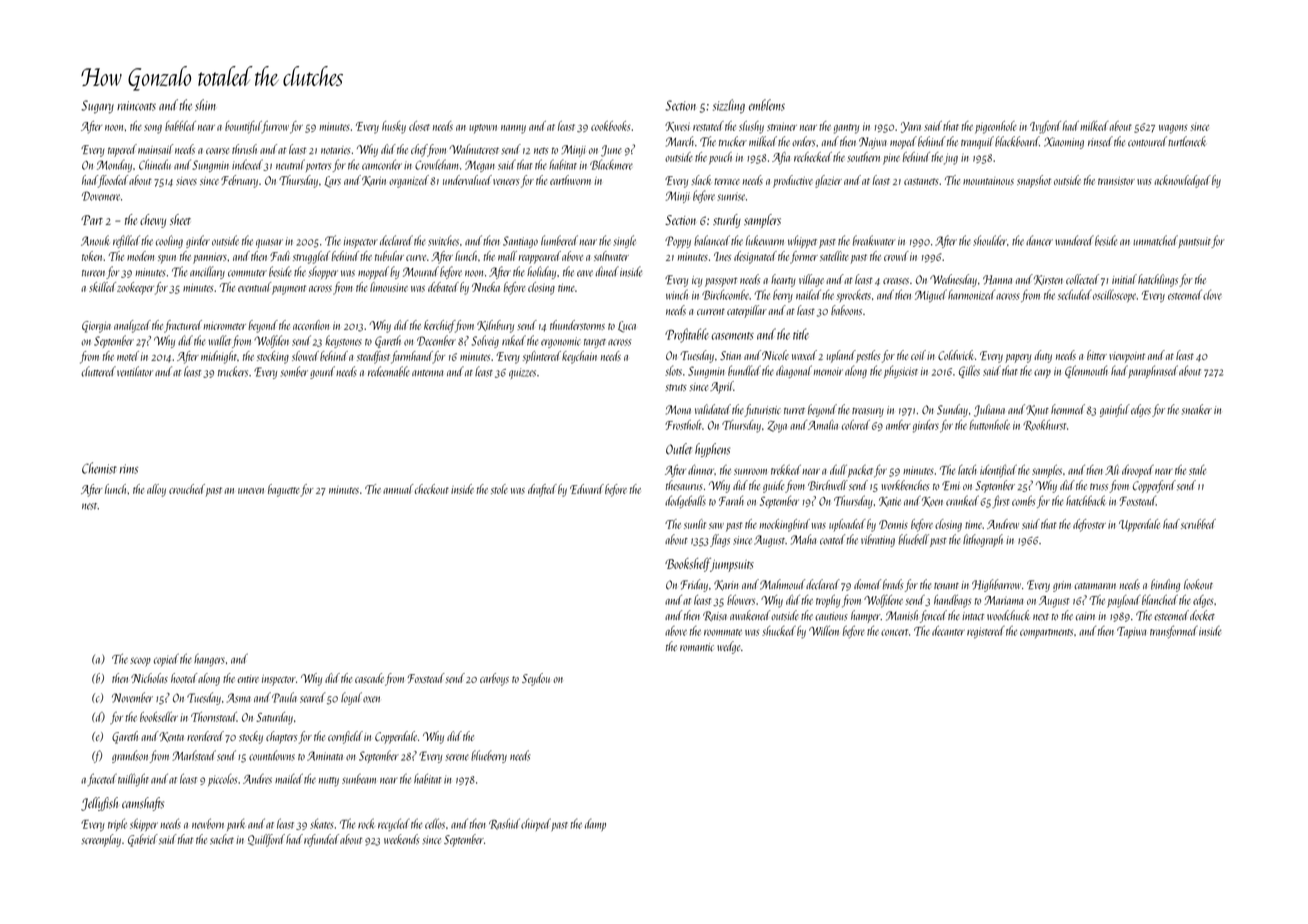  I want to click on Bookshelf, so click(688, 565).
